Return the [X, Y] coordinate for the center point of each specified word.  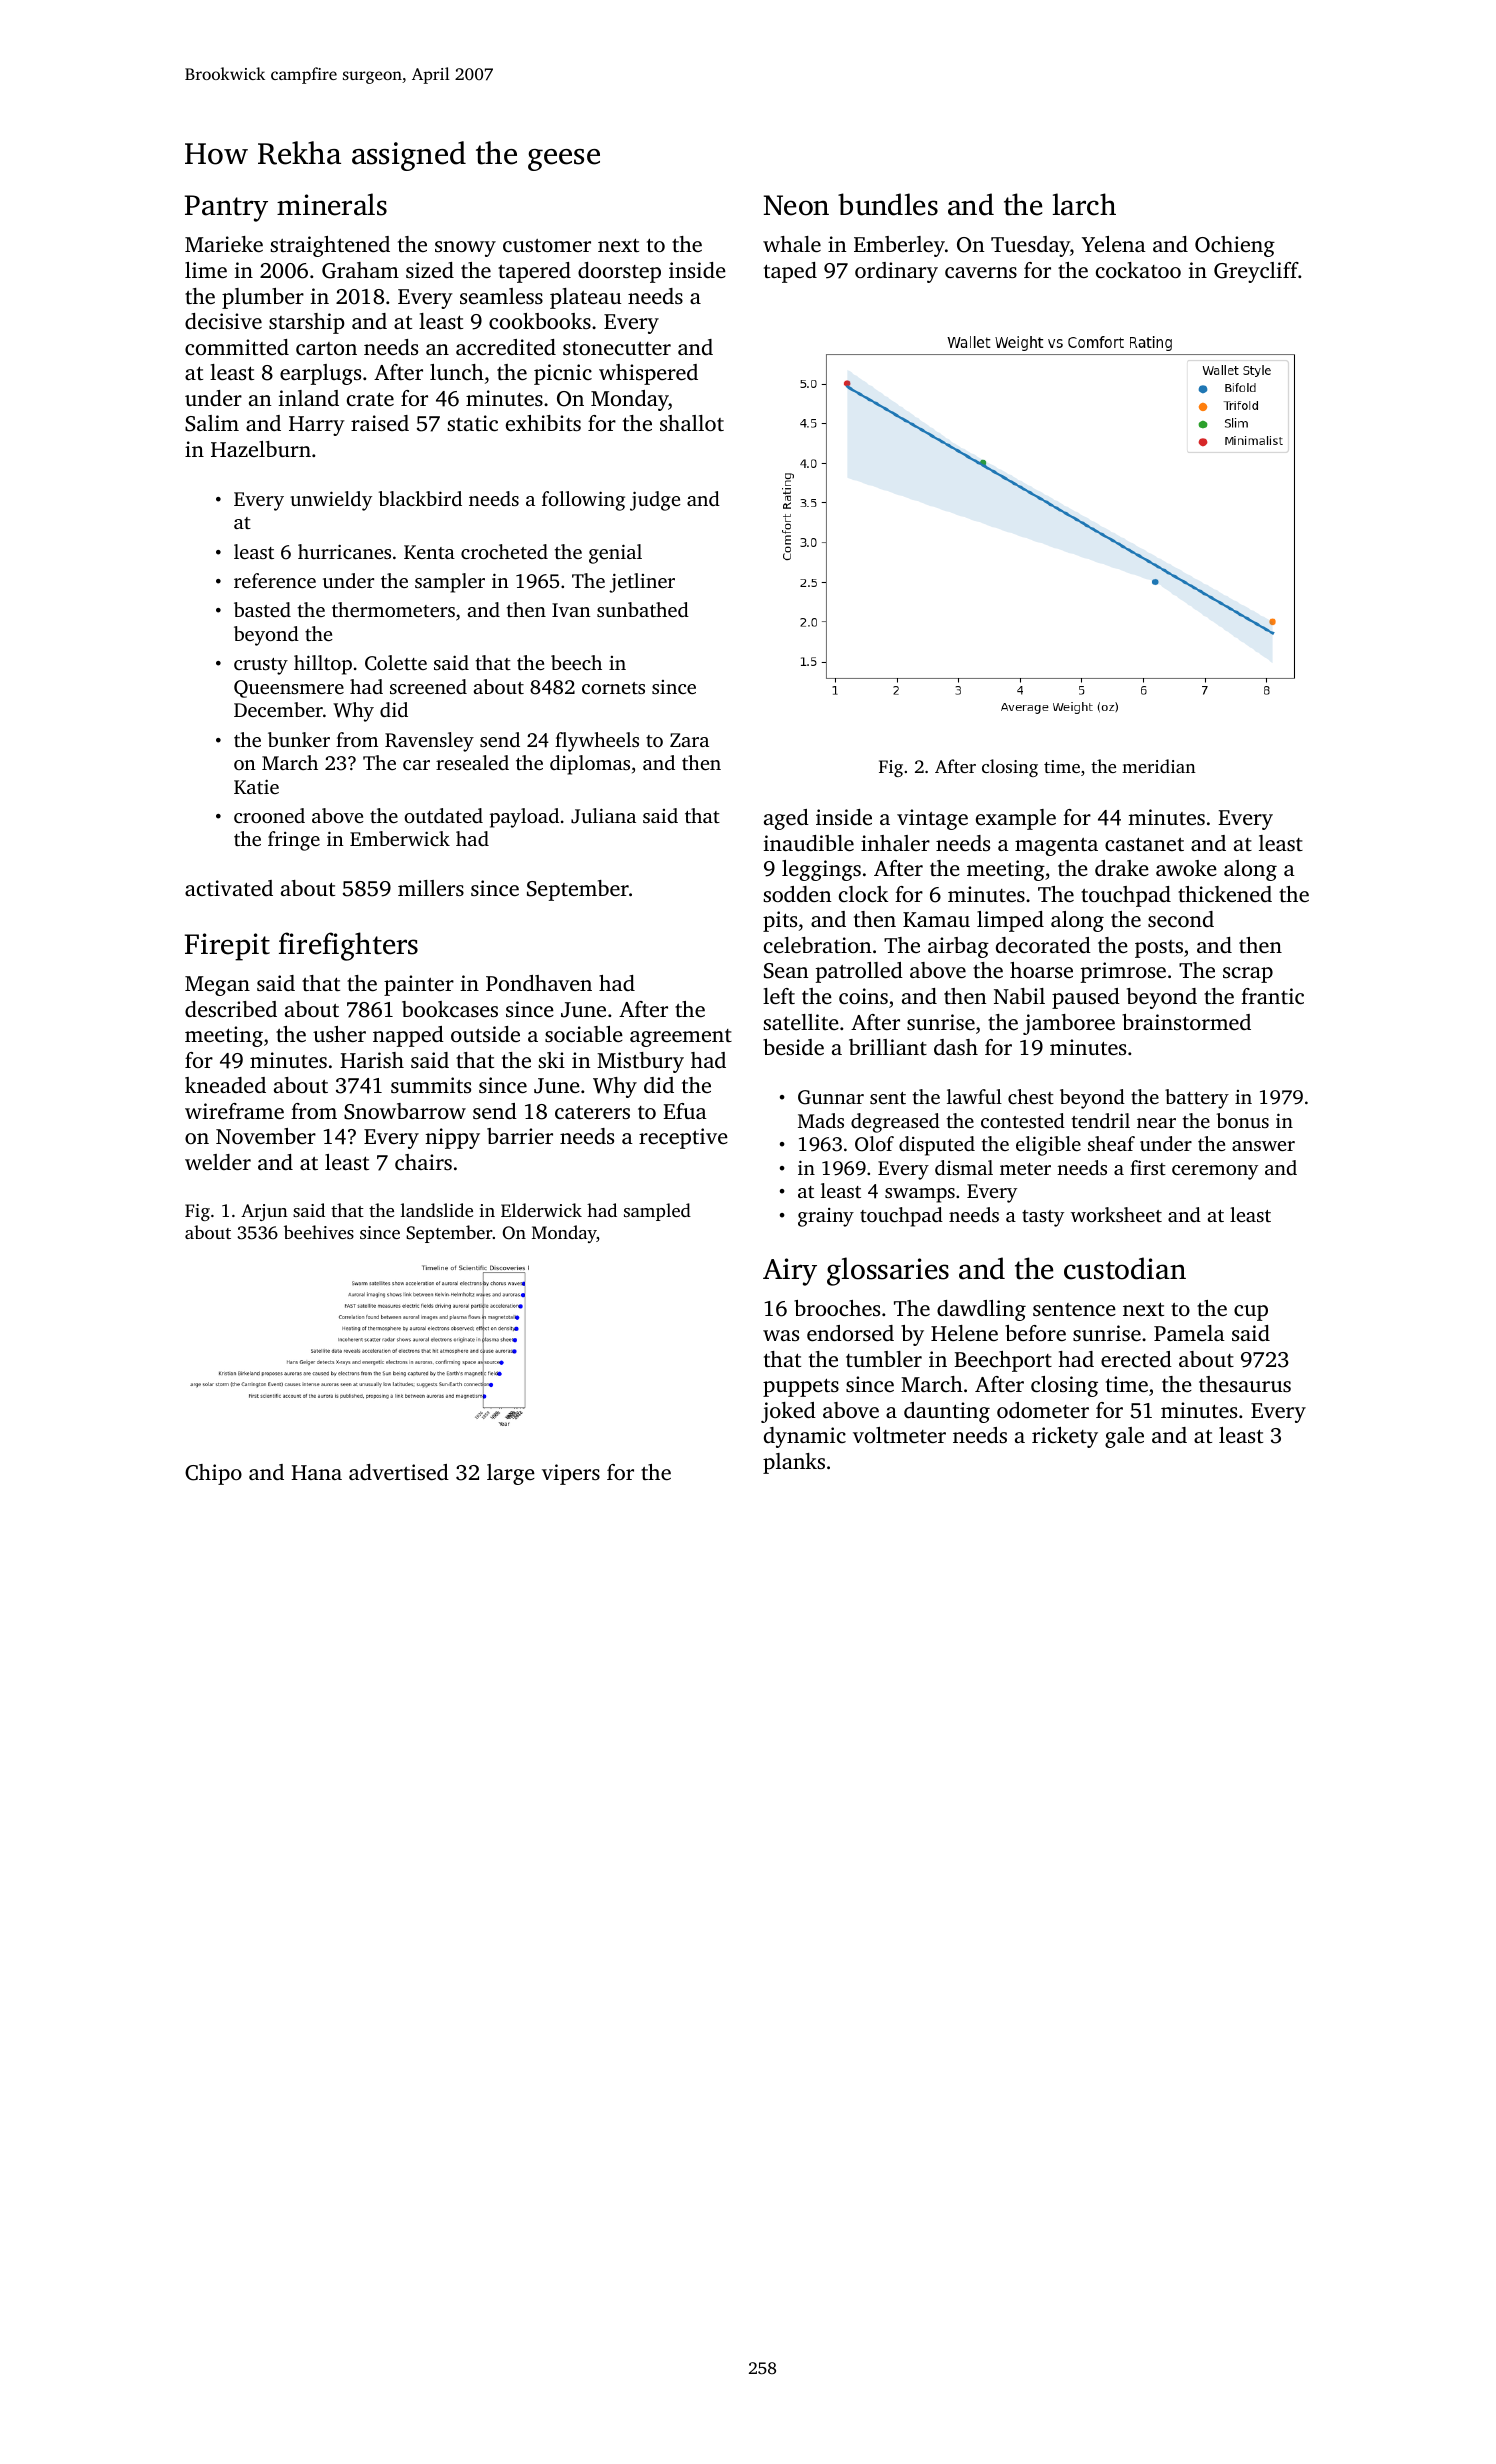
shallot [692, 423]
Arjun [264, 1212]
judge [655, 501]
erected [1136, 1359]
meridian [1159, 766]
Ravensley [429, 742]
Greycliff [1256, 272]
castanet [1144, 844]
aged [786, 819]
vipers [571, 1474]
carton [326, 348]
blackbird [420, 498]
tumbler [884, 1359]
